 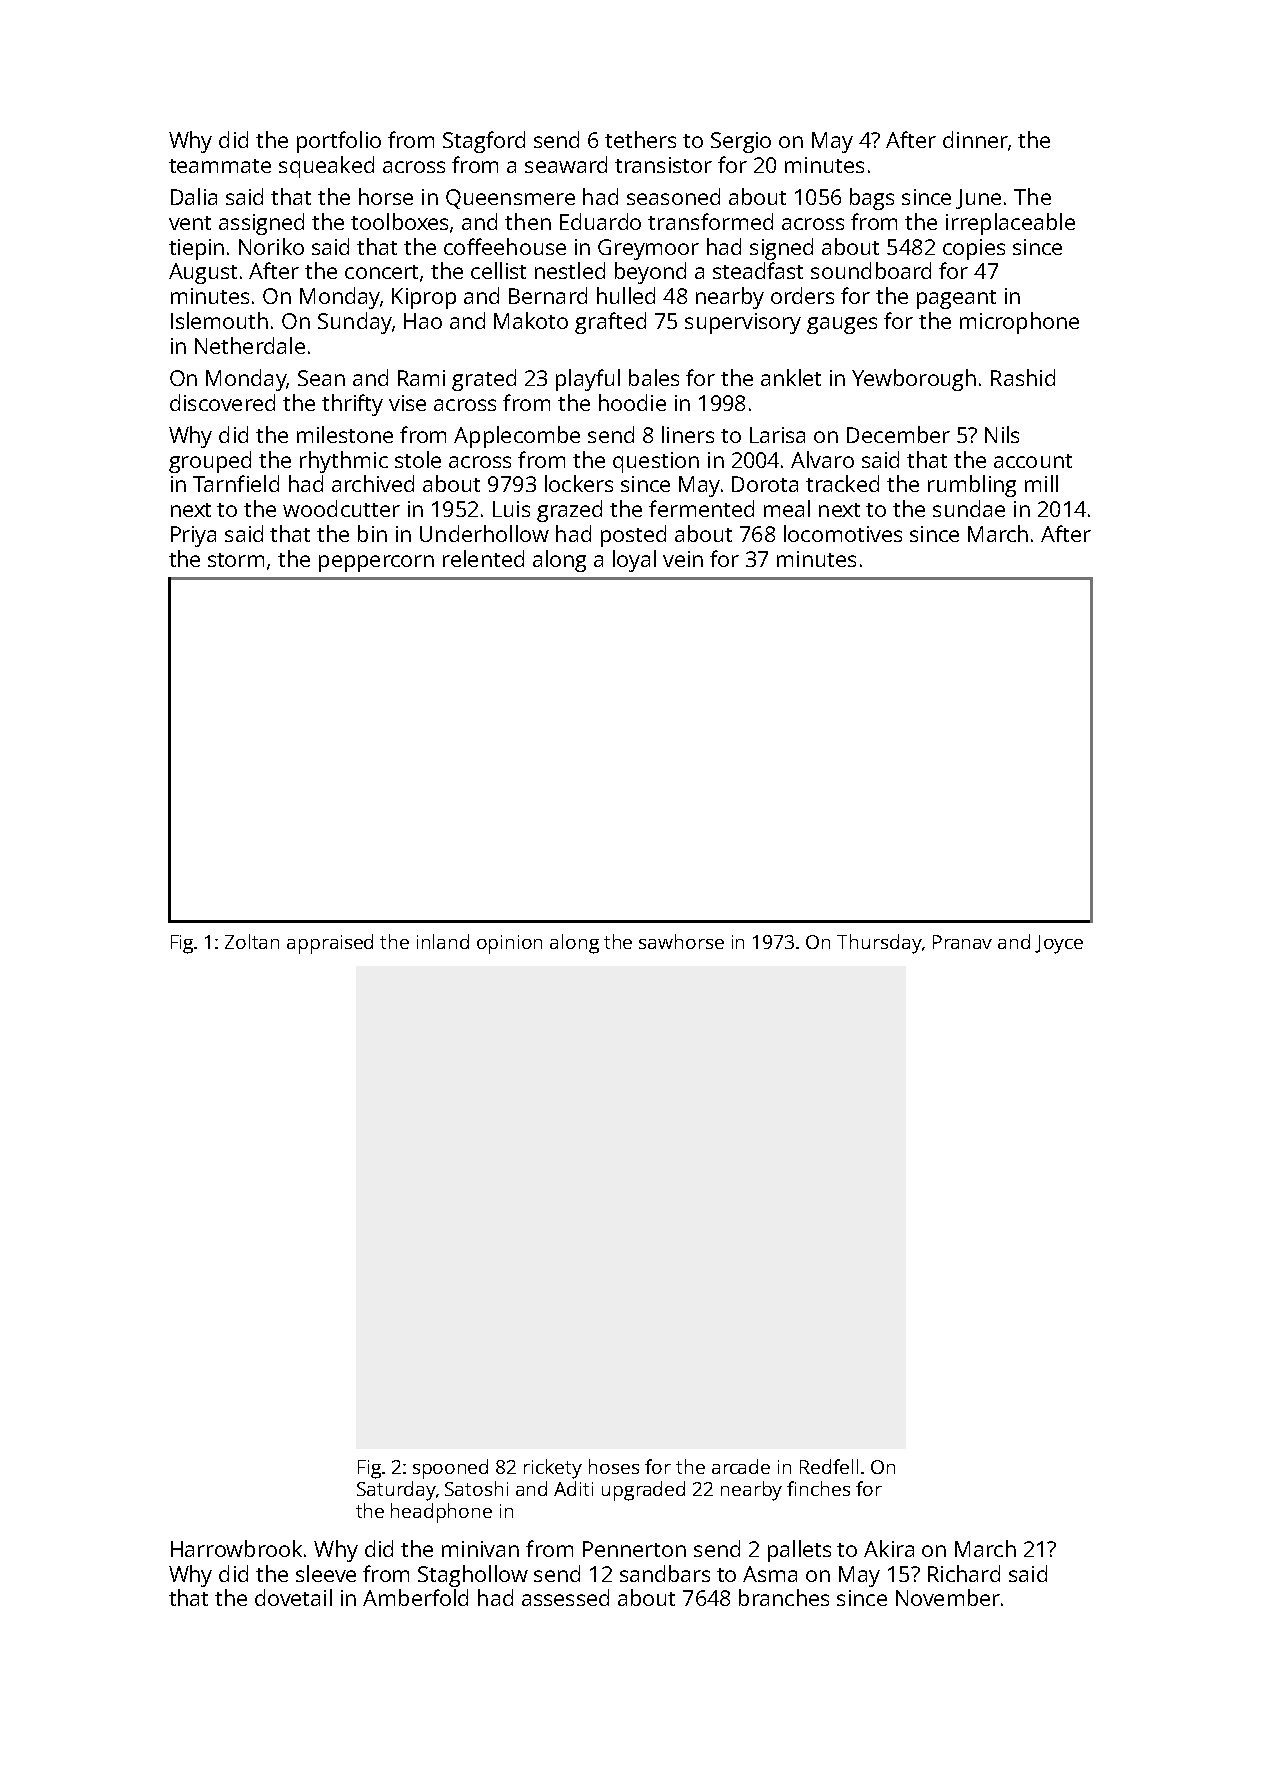 What do you see at coordinates (326, 1573) in the image?
I see `sleeve` at bounding box center [326, 1573].
